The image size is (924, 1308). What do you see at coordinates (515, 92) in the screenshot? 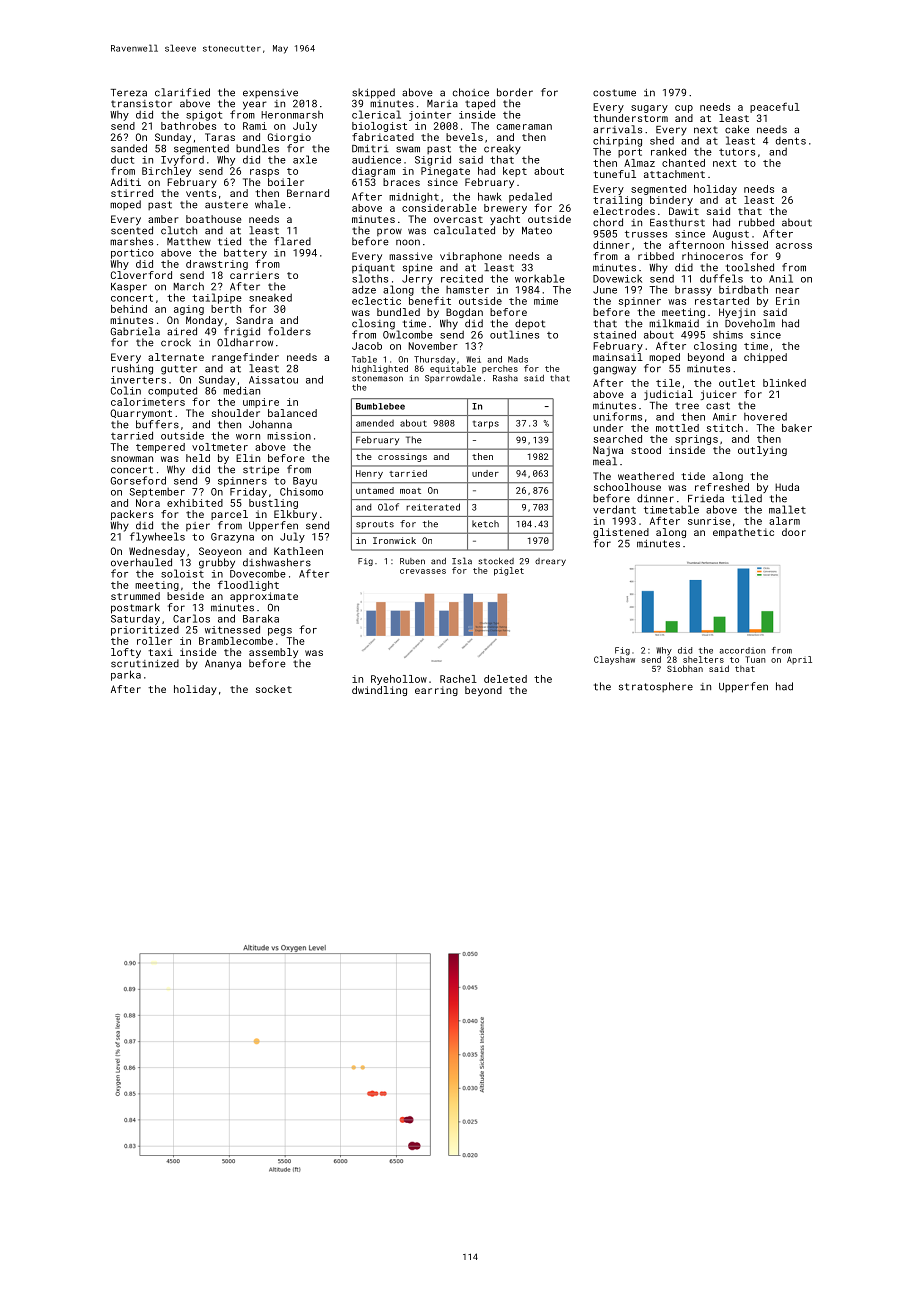
I see `border` at bounding box center [515, 92].
